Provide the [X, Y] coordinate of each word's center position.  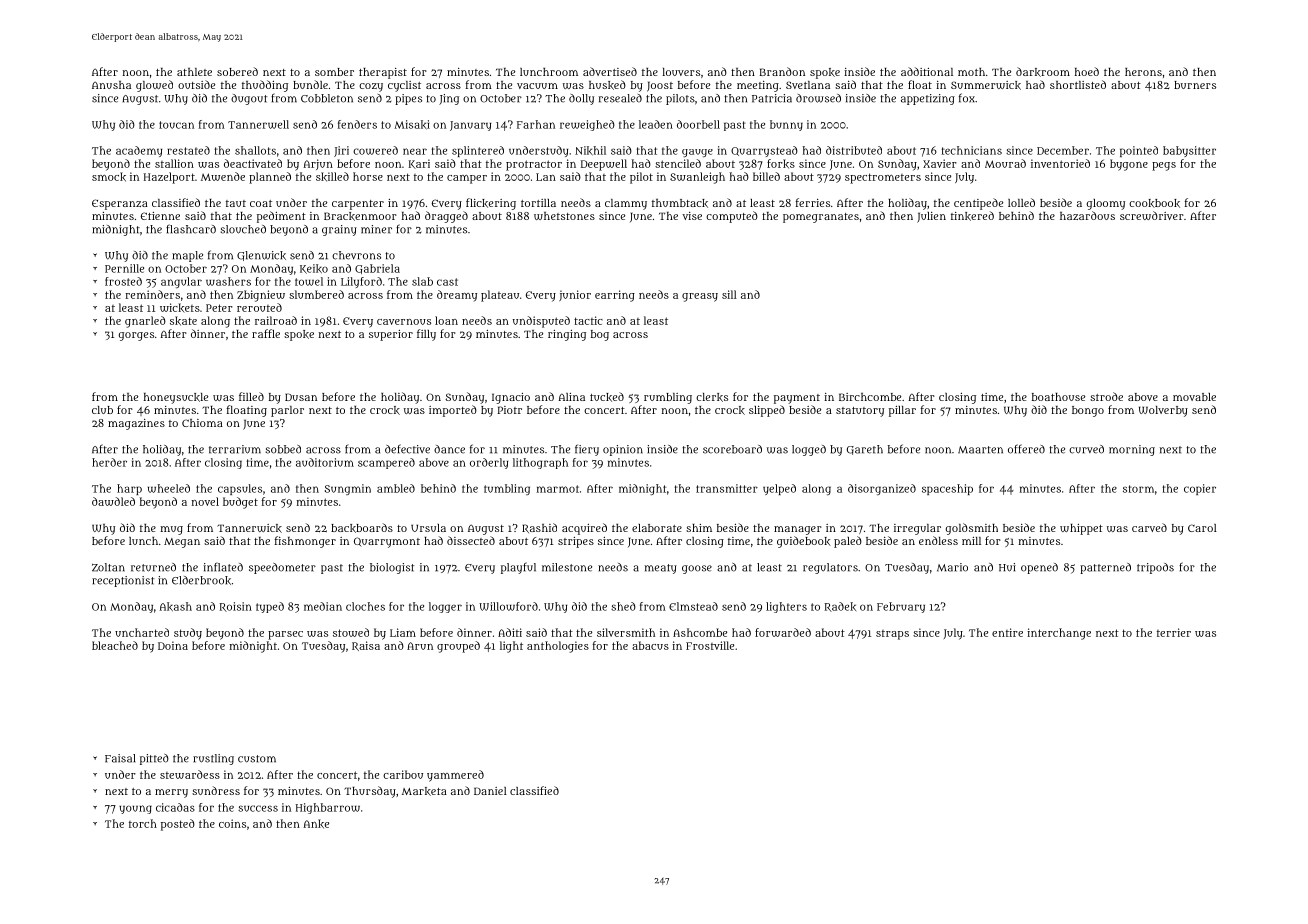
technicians [972, 150]
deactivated [253, 163]
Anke [316, 824]
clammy [626, 204]
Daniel [490, 791]
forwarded [783, 632]
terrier [1174, 632]
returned [153, 567]
